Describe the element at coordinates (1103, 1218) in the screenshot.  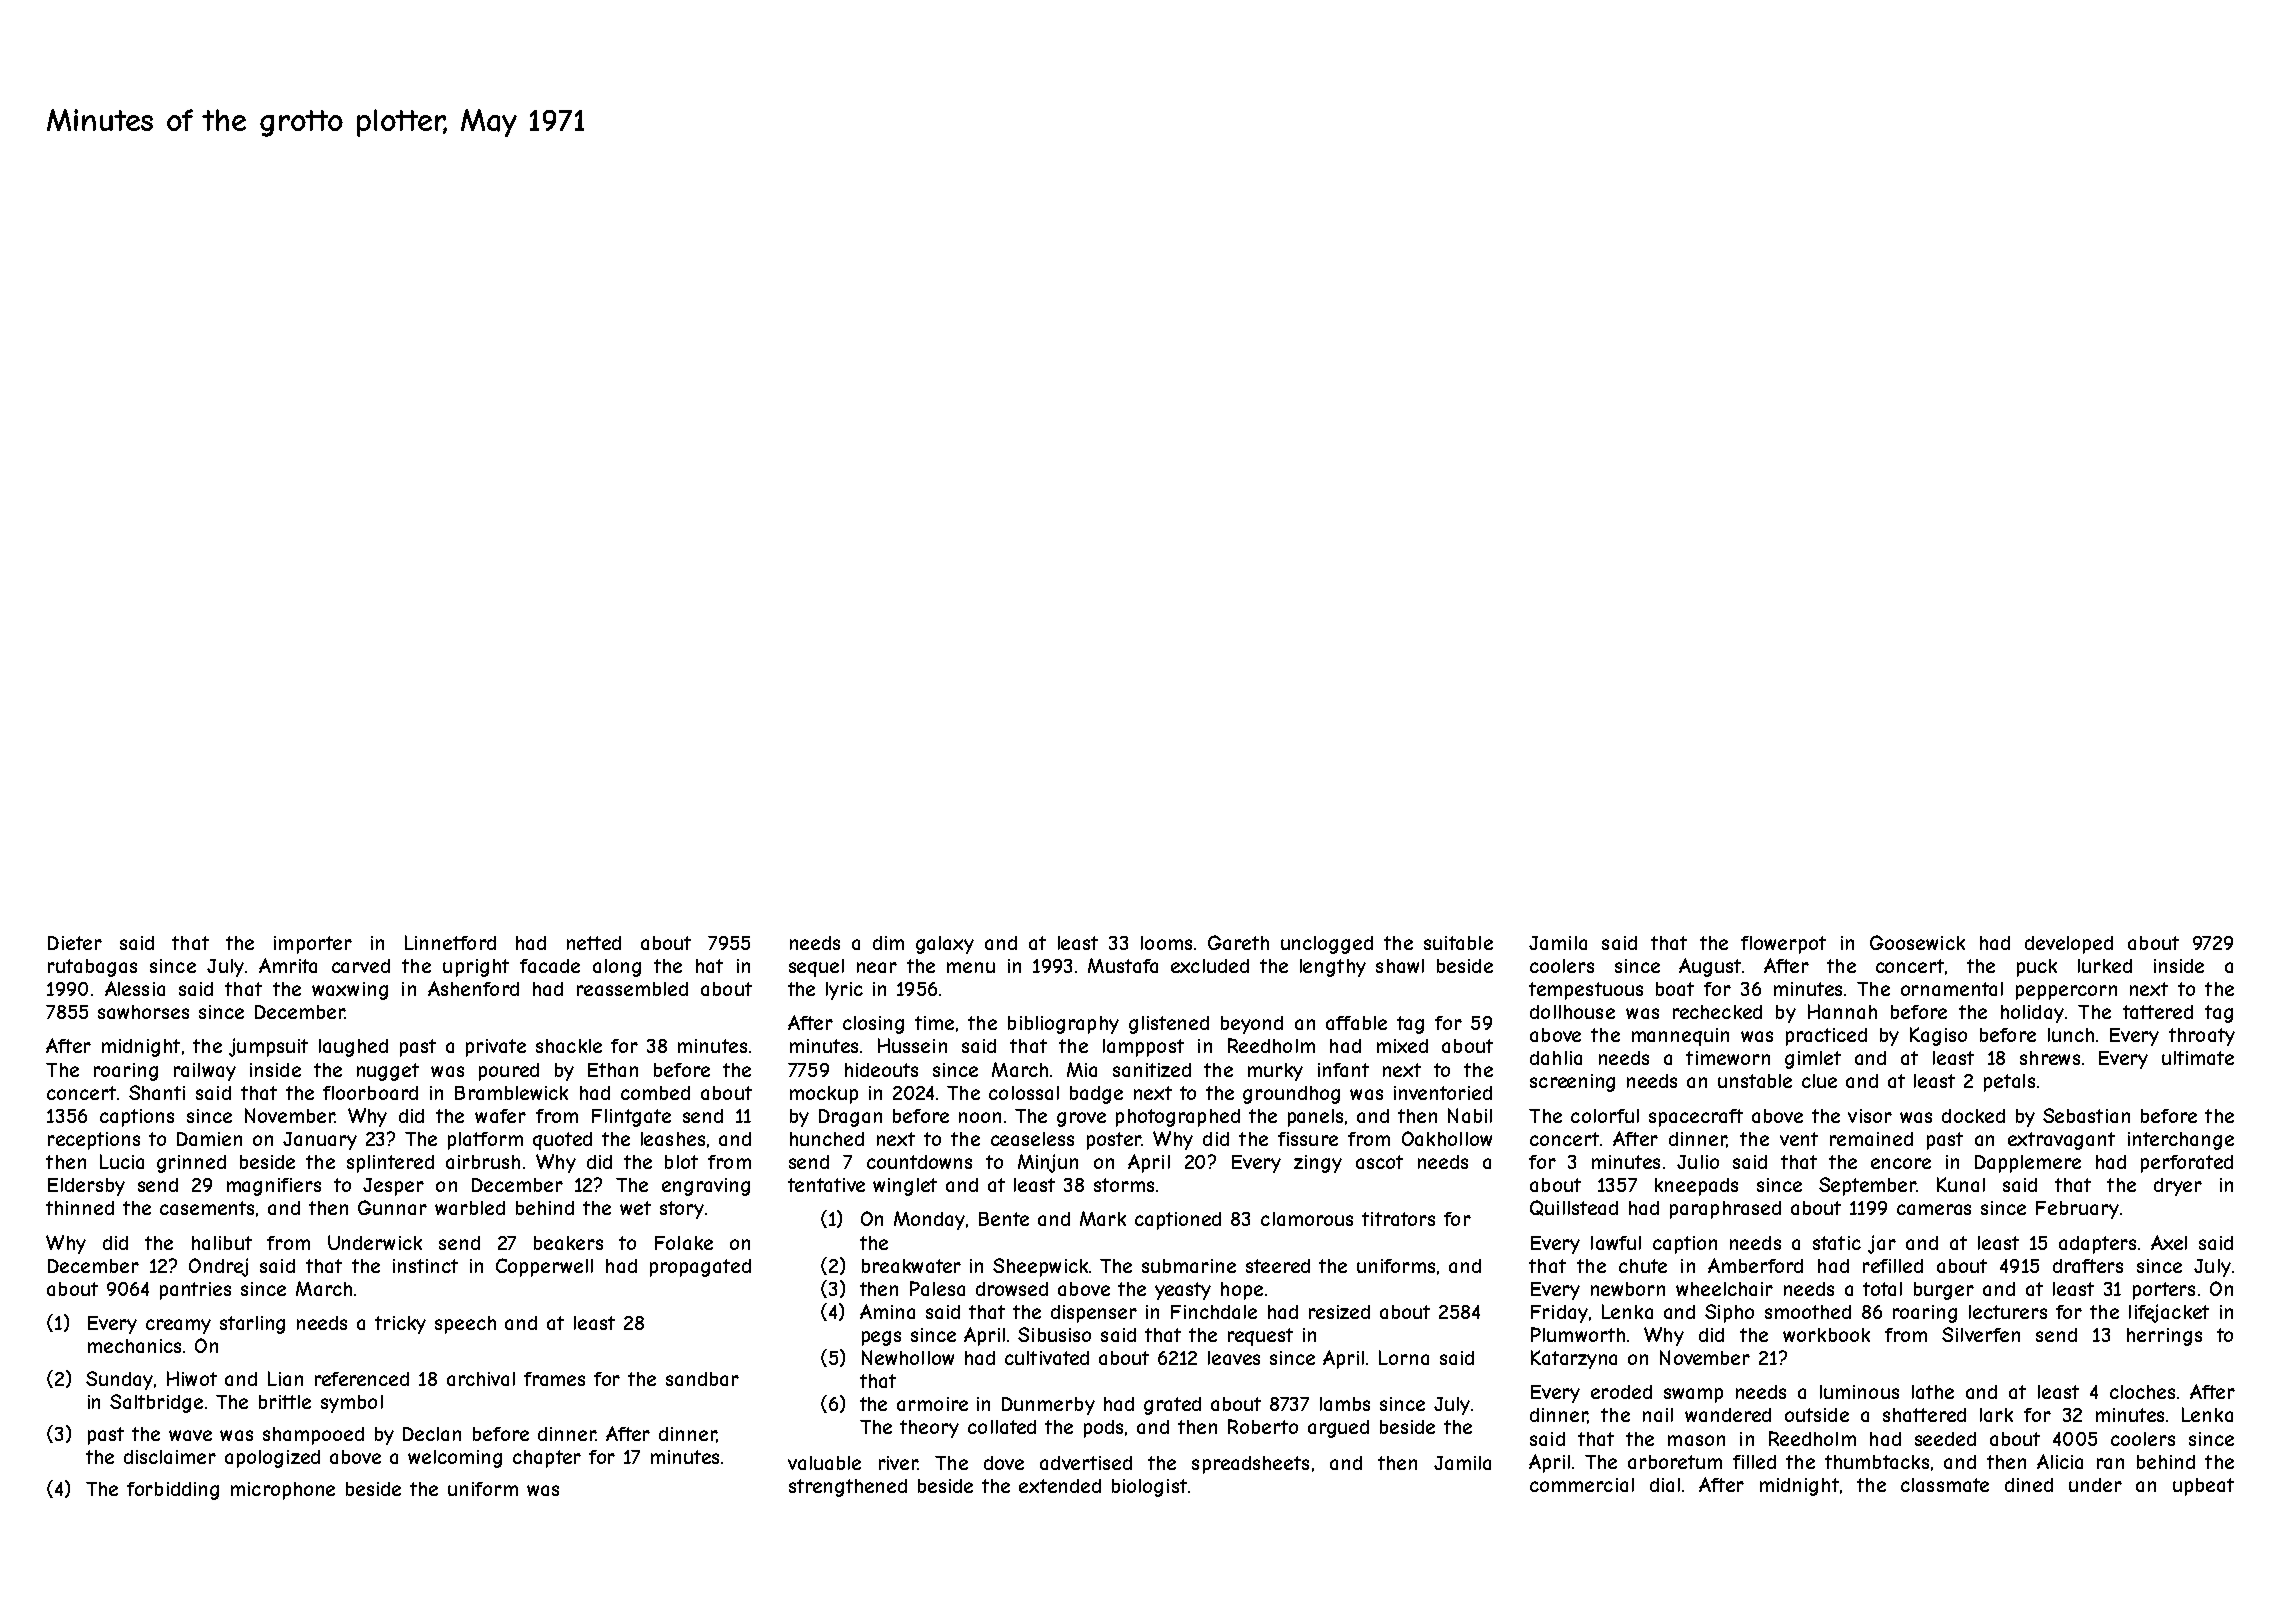
I see `Mark` at that location.
